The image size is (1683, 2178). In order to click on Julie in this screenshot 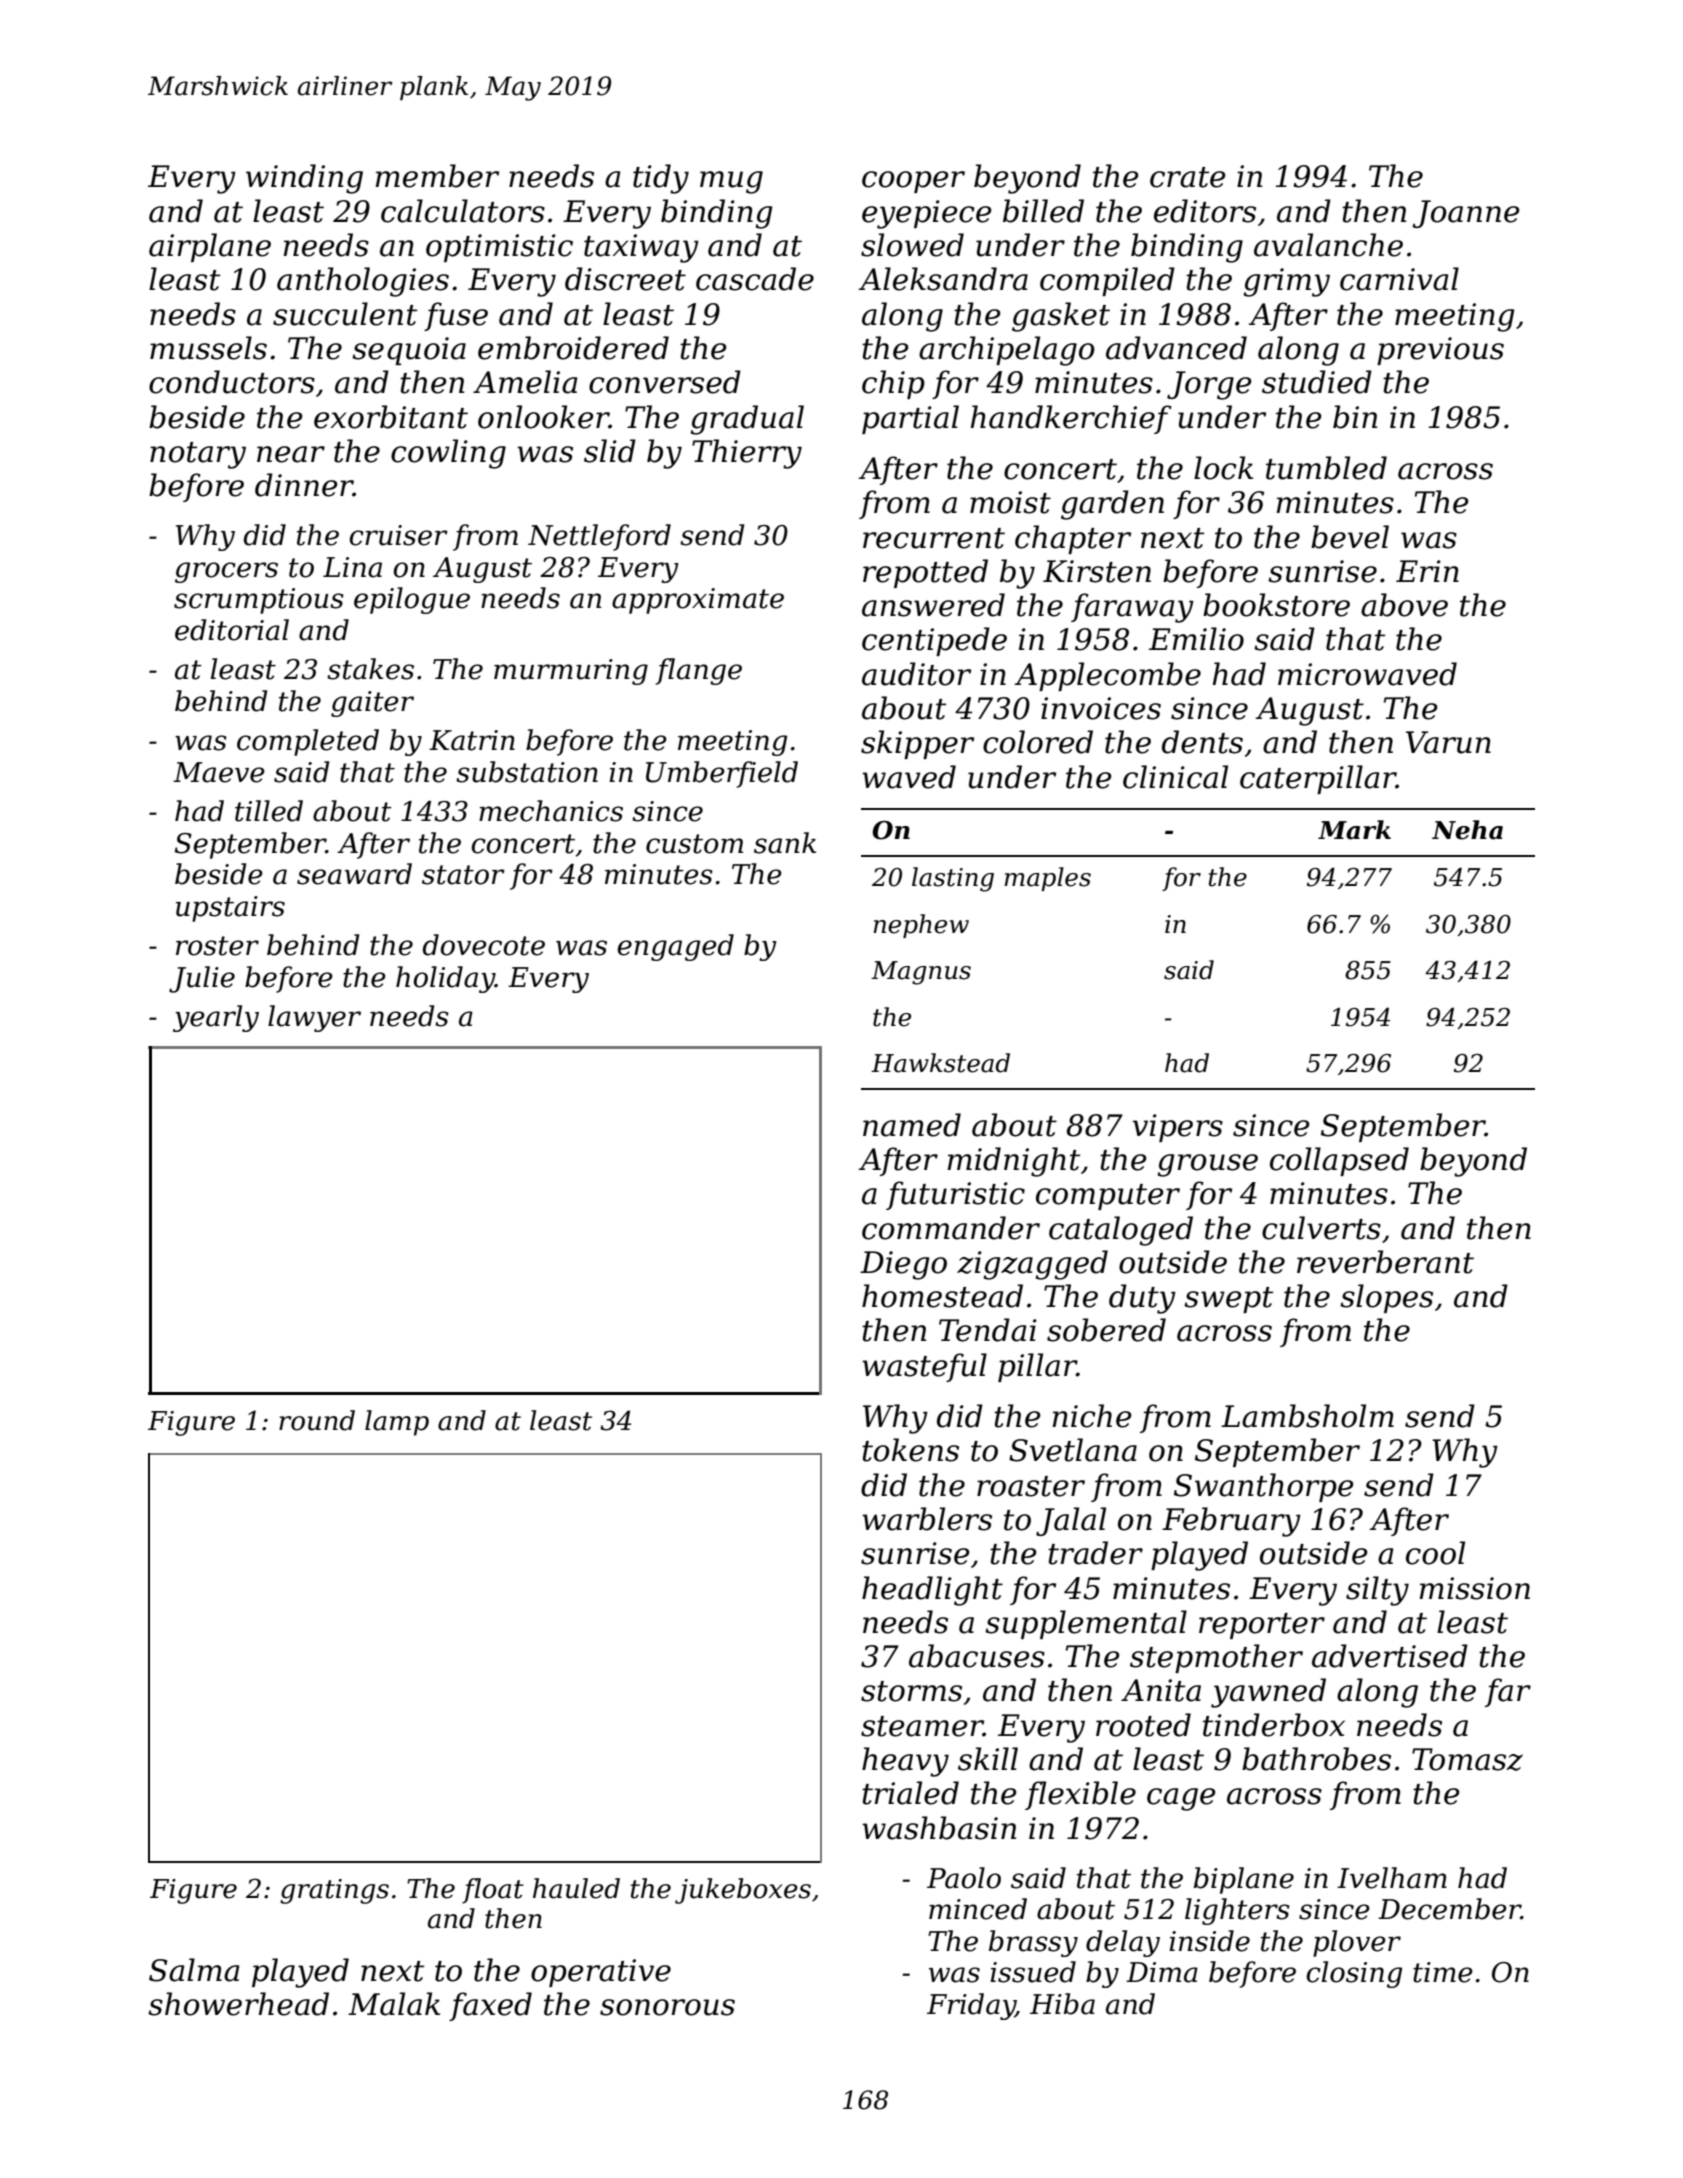, I will do `click(202, 979)`.
